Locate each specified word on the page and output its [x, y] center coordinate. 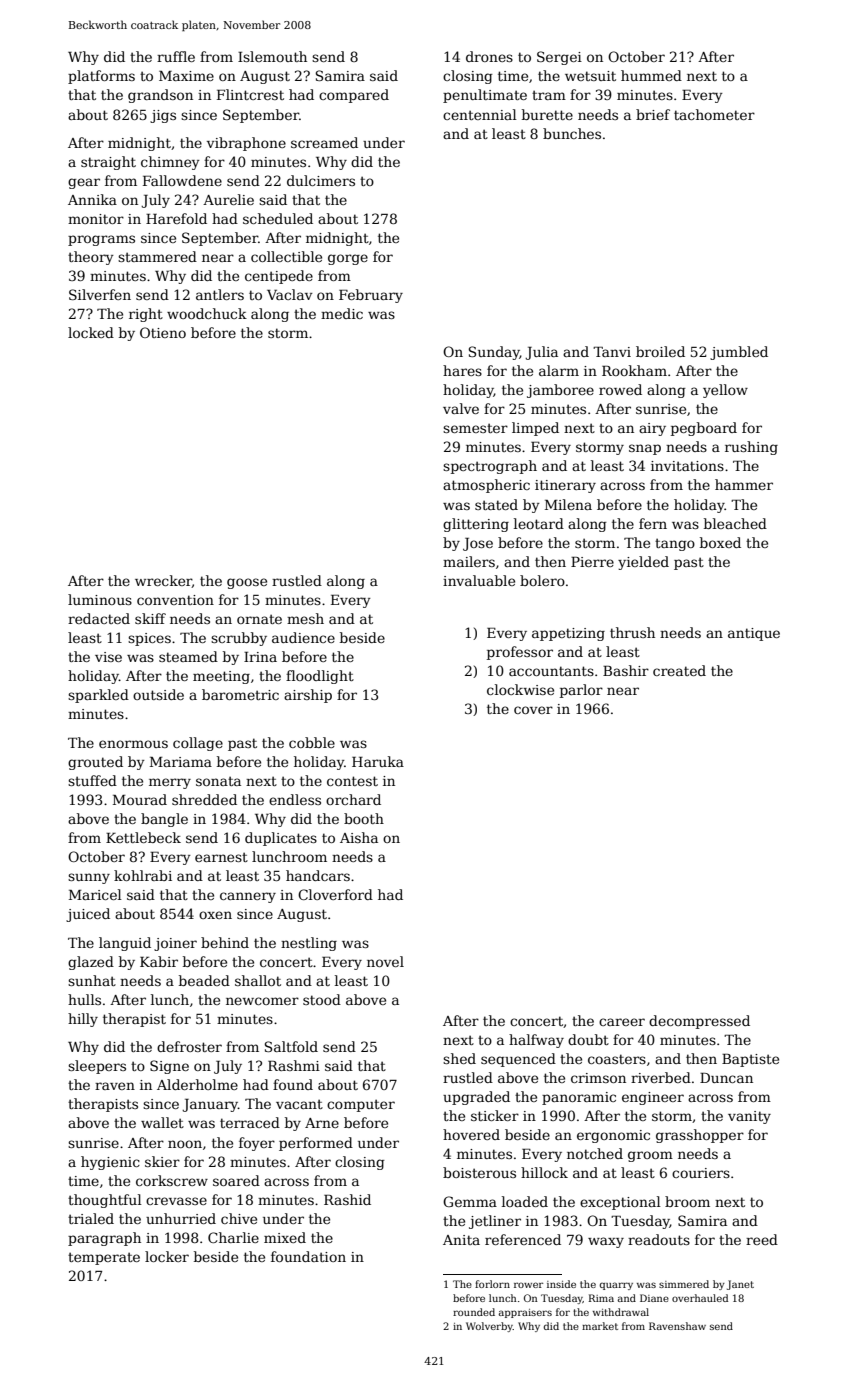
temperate [104, 1258]
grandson [160, 96]
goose [247, 583]
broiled [660, 351]
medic [342, 313]
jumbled [739, 353]
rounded [474, 1312]
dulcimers [321, 180]
